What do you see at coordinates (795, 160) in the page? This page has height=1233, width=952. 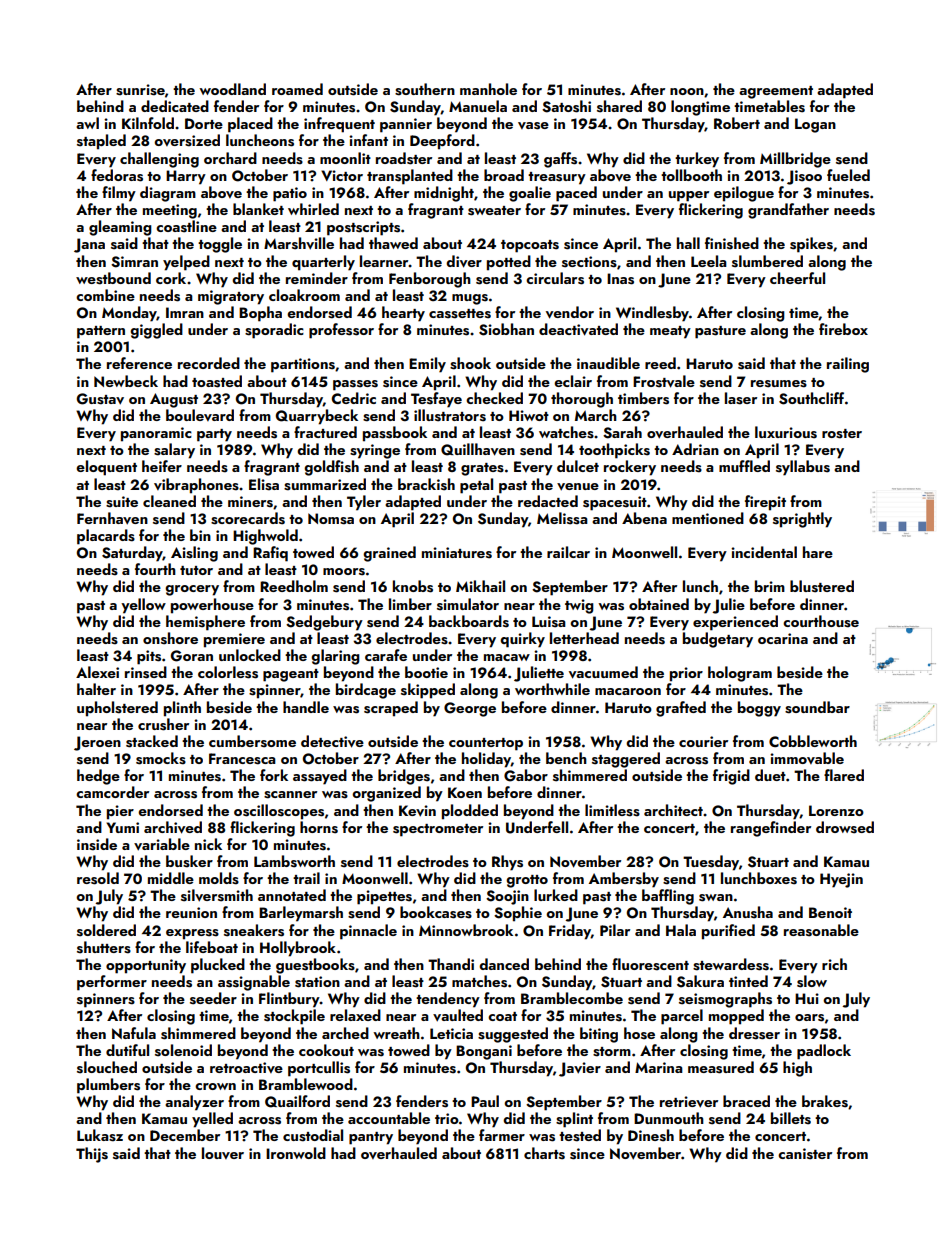 I see `Millbridge` at bounding box center [795, 160].
